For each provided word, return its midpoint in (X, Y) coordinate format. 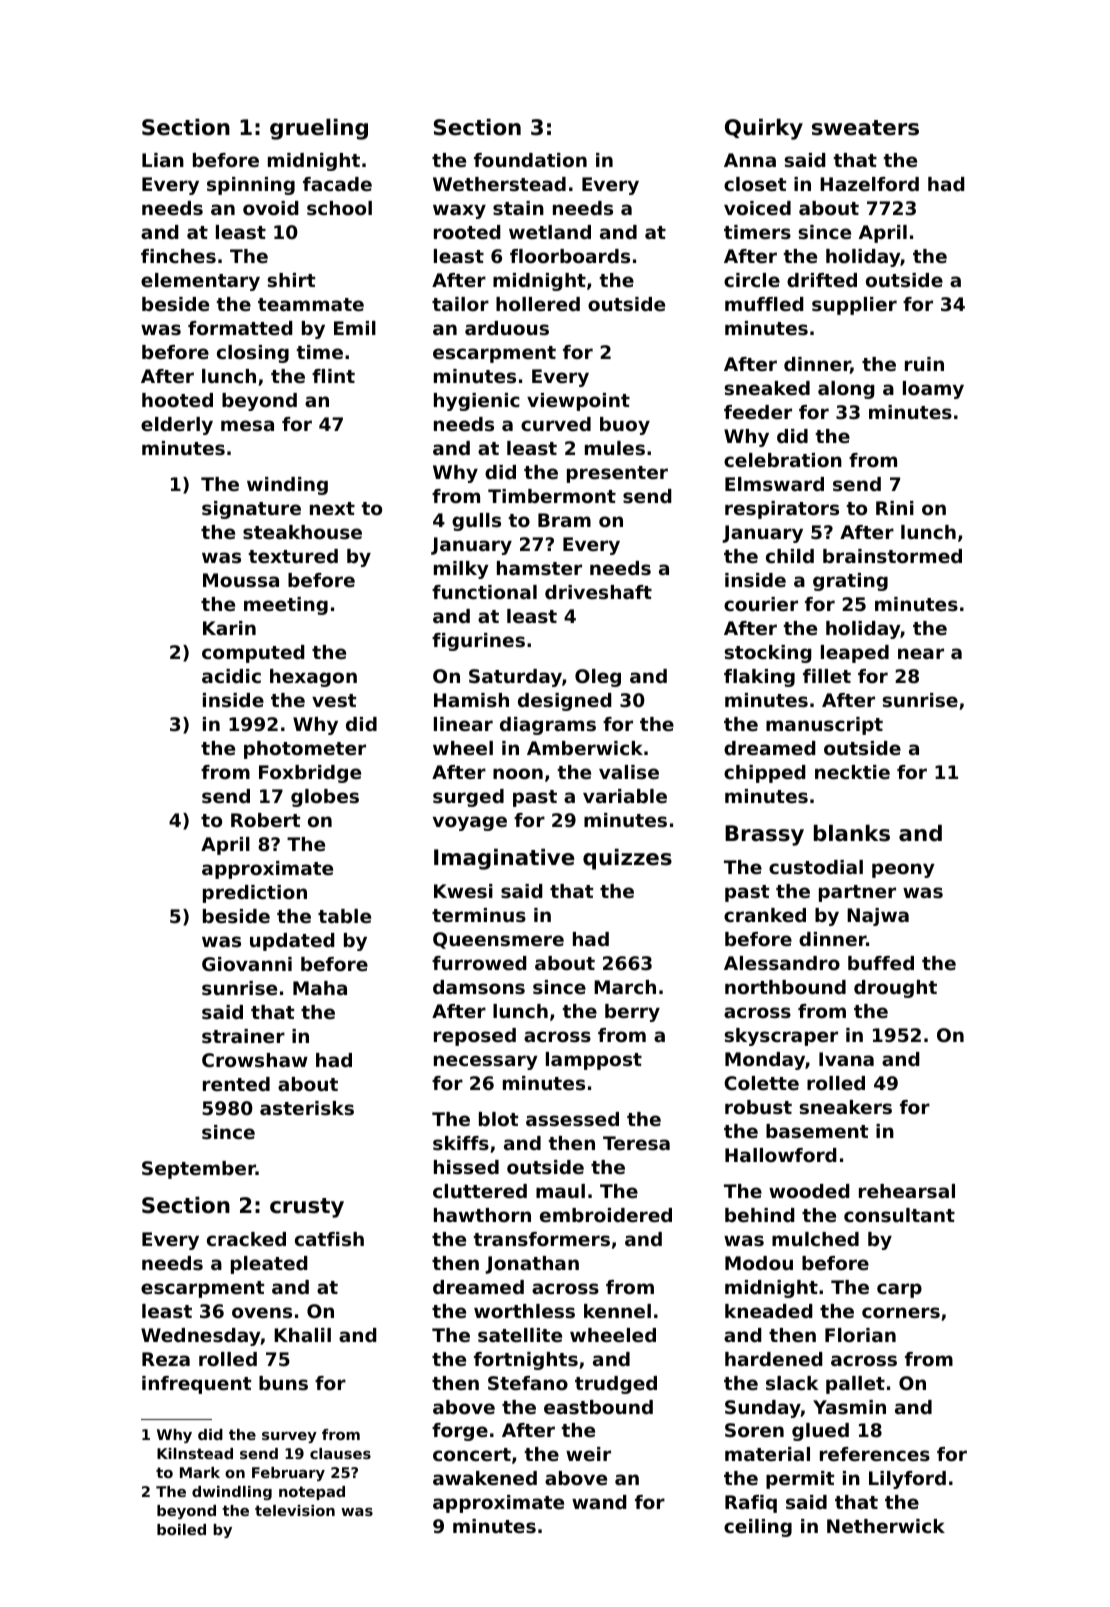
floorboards (570, 256)
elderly (177, 426)
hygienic (477, 402)
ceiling (758, 1528)
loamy (933, 390)
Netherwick (886, 1526)
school (339, 208)
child (790, 556)
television (295, 1510)
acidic (231, 676)
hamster (539, 568)
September (199, 1170)
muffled (764, 304)
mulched (815, 1239)
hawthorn (482, 1215)
